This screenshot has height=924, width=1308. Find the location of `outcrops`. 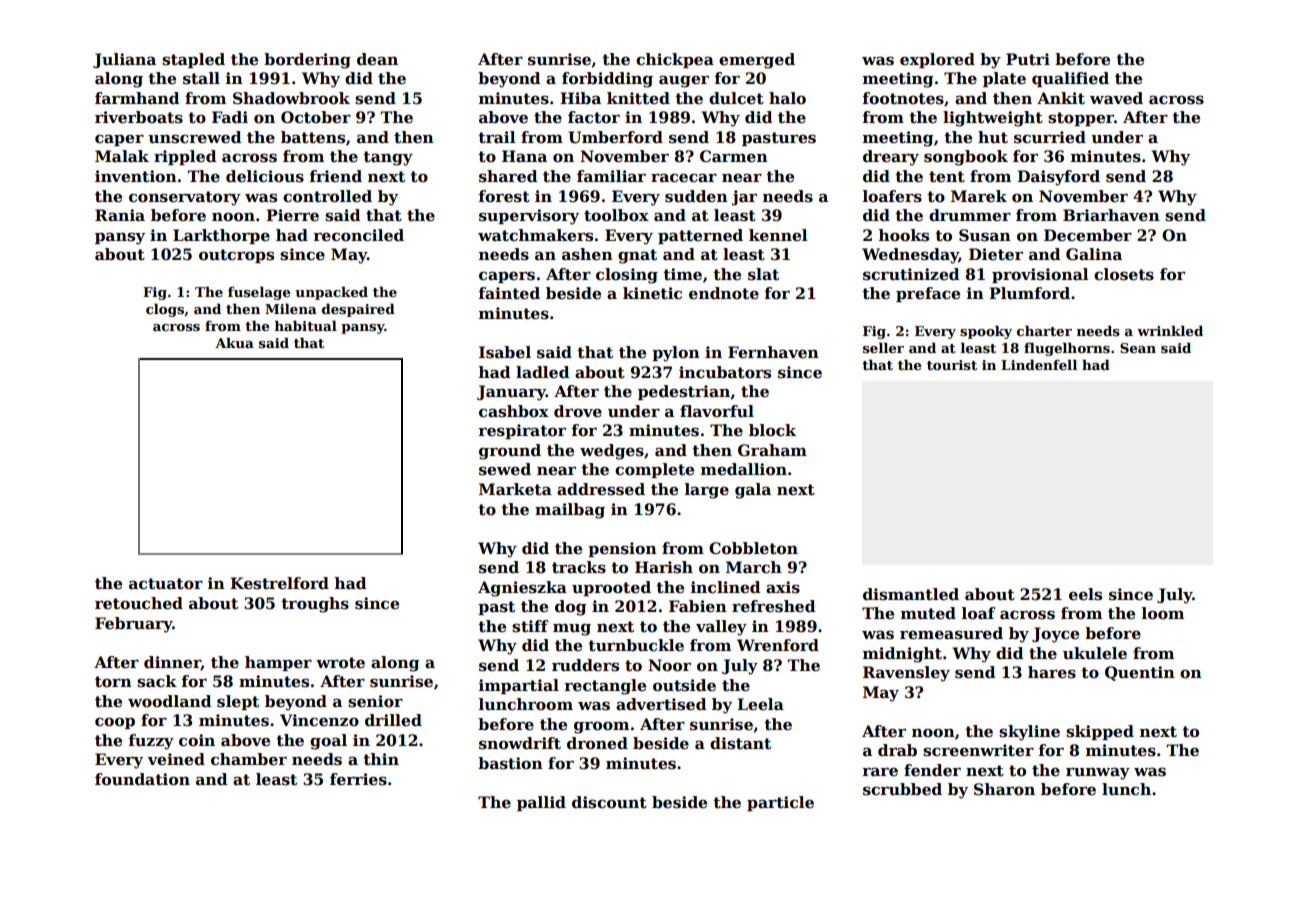

outcrops is located at coordinates (236, 256).
